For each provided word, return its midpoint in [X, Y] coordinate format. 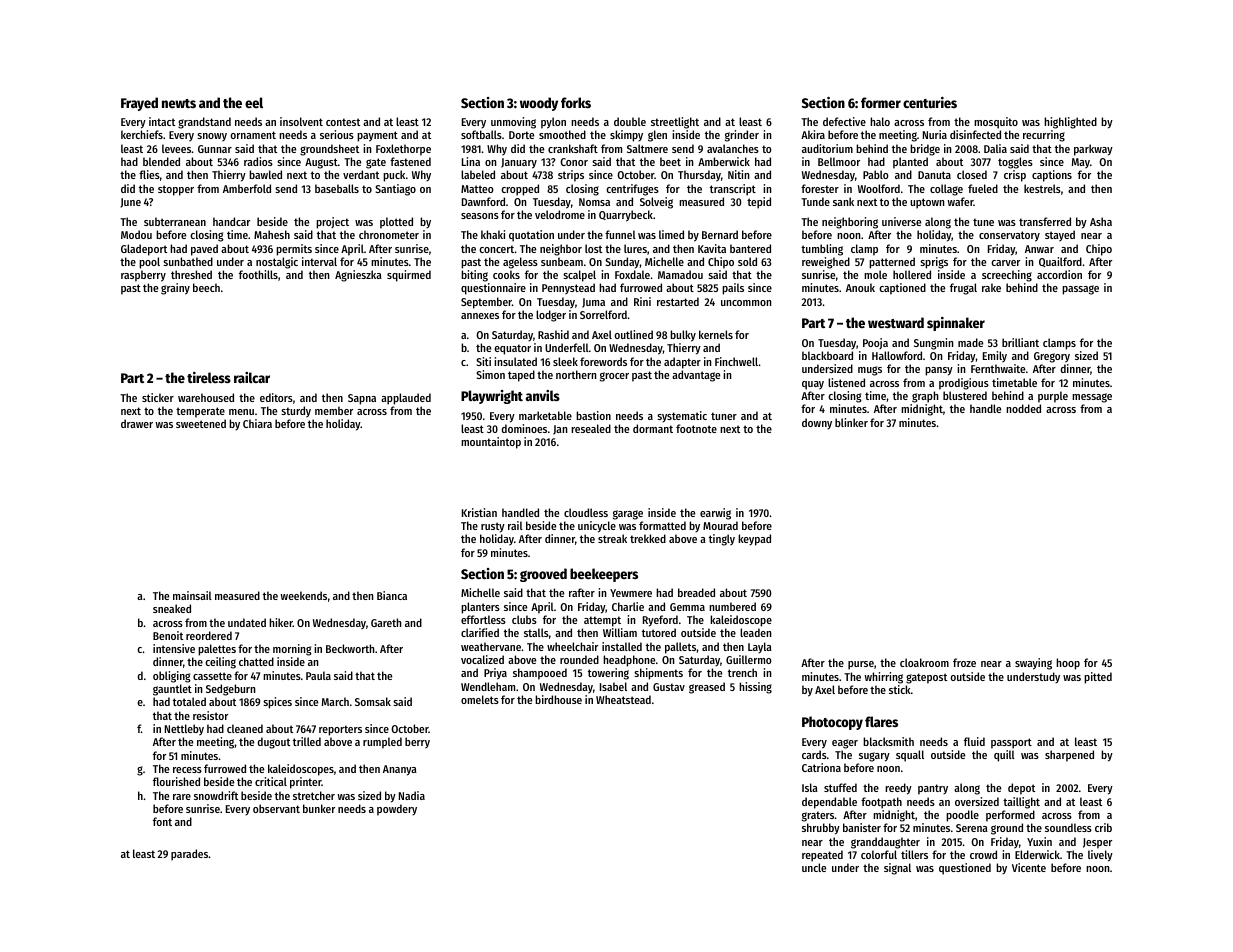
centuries [930, 102]
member [334, 410]
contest [343, 122]
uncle [814, 867]
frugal [963, 289]
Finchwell [736, 361]
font [162, 821]
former [881, 102]
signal [897, 869]
